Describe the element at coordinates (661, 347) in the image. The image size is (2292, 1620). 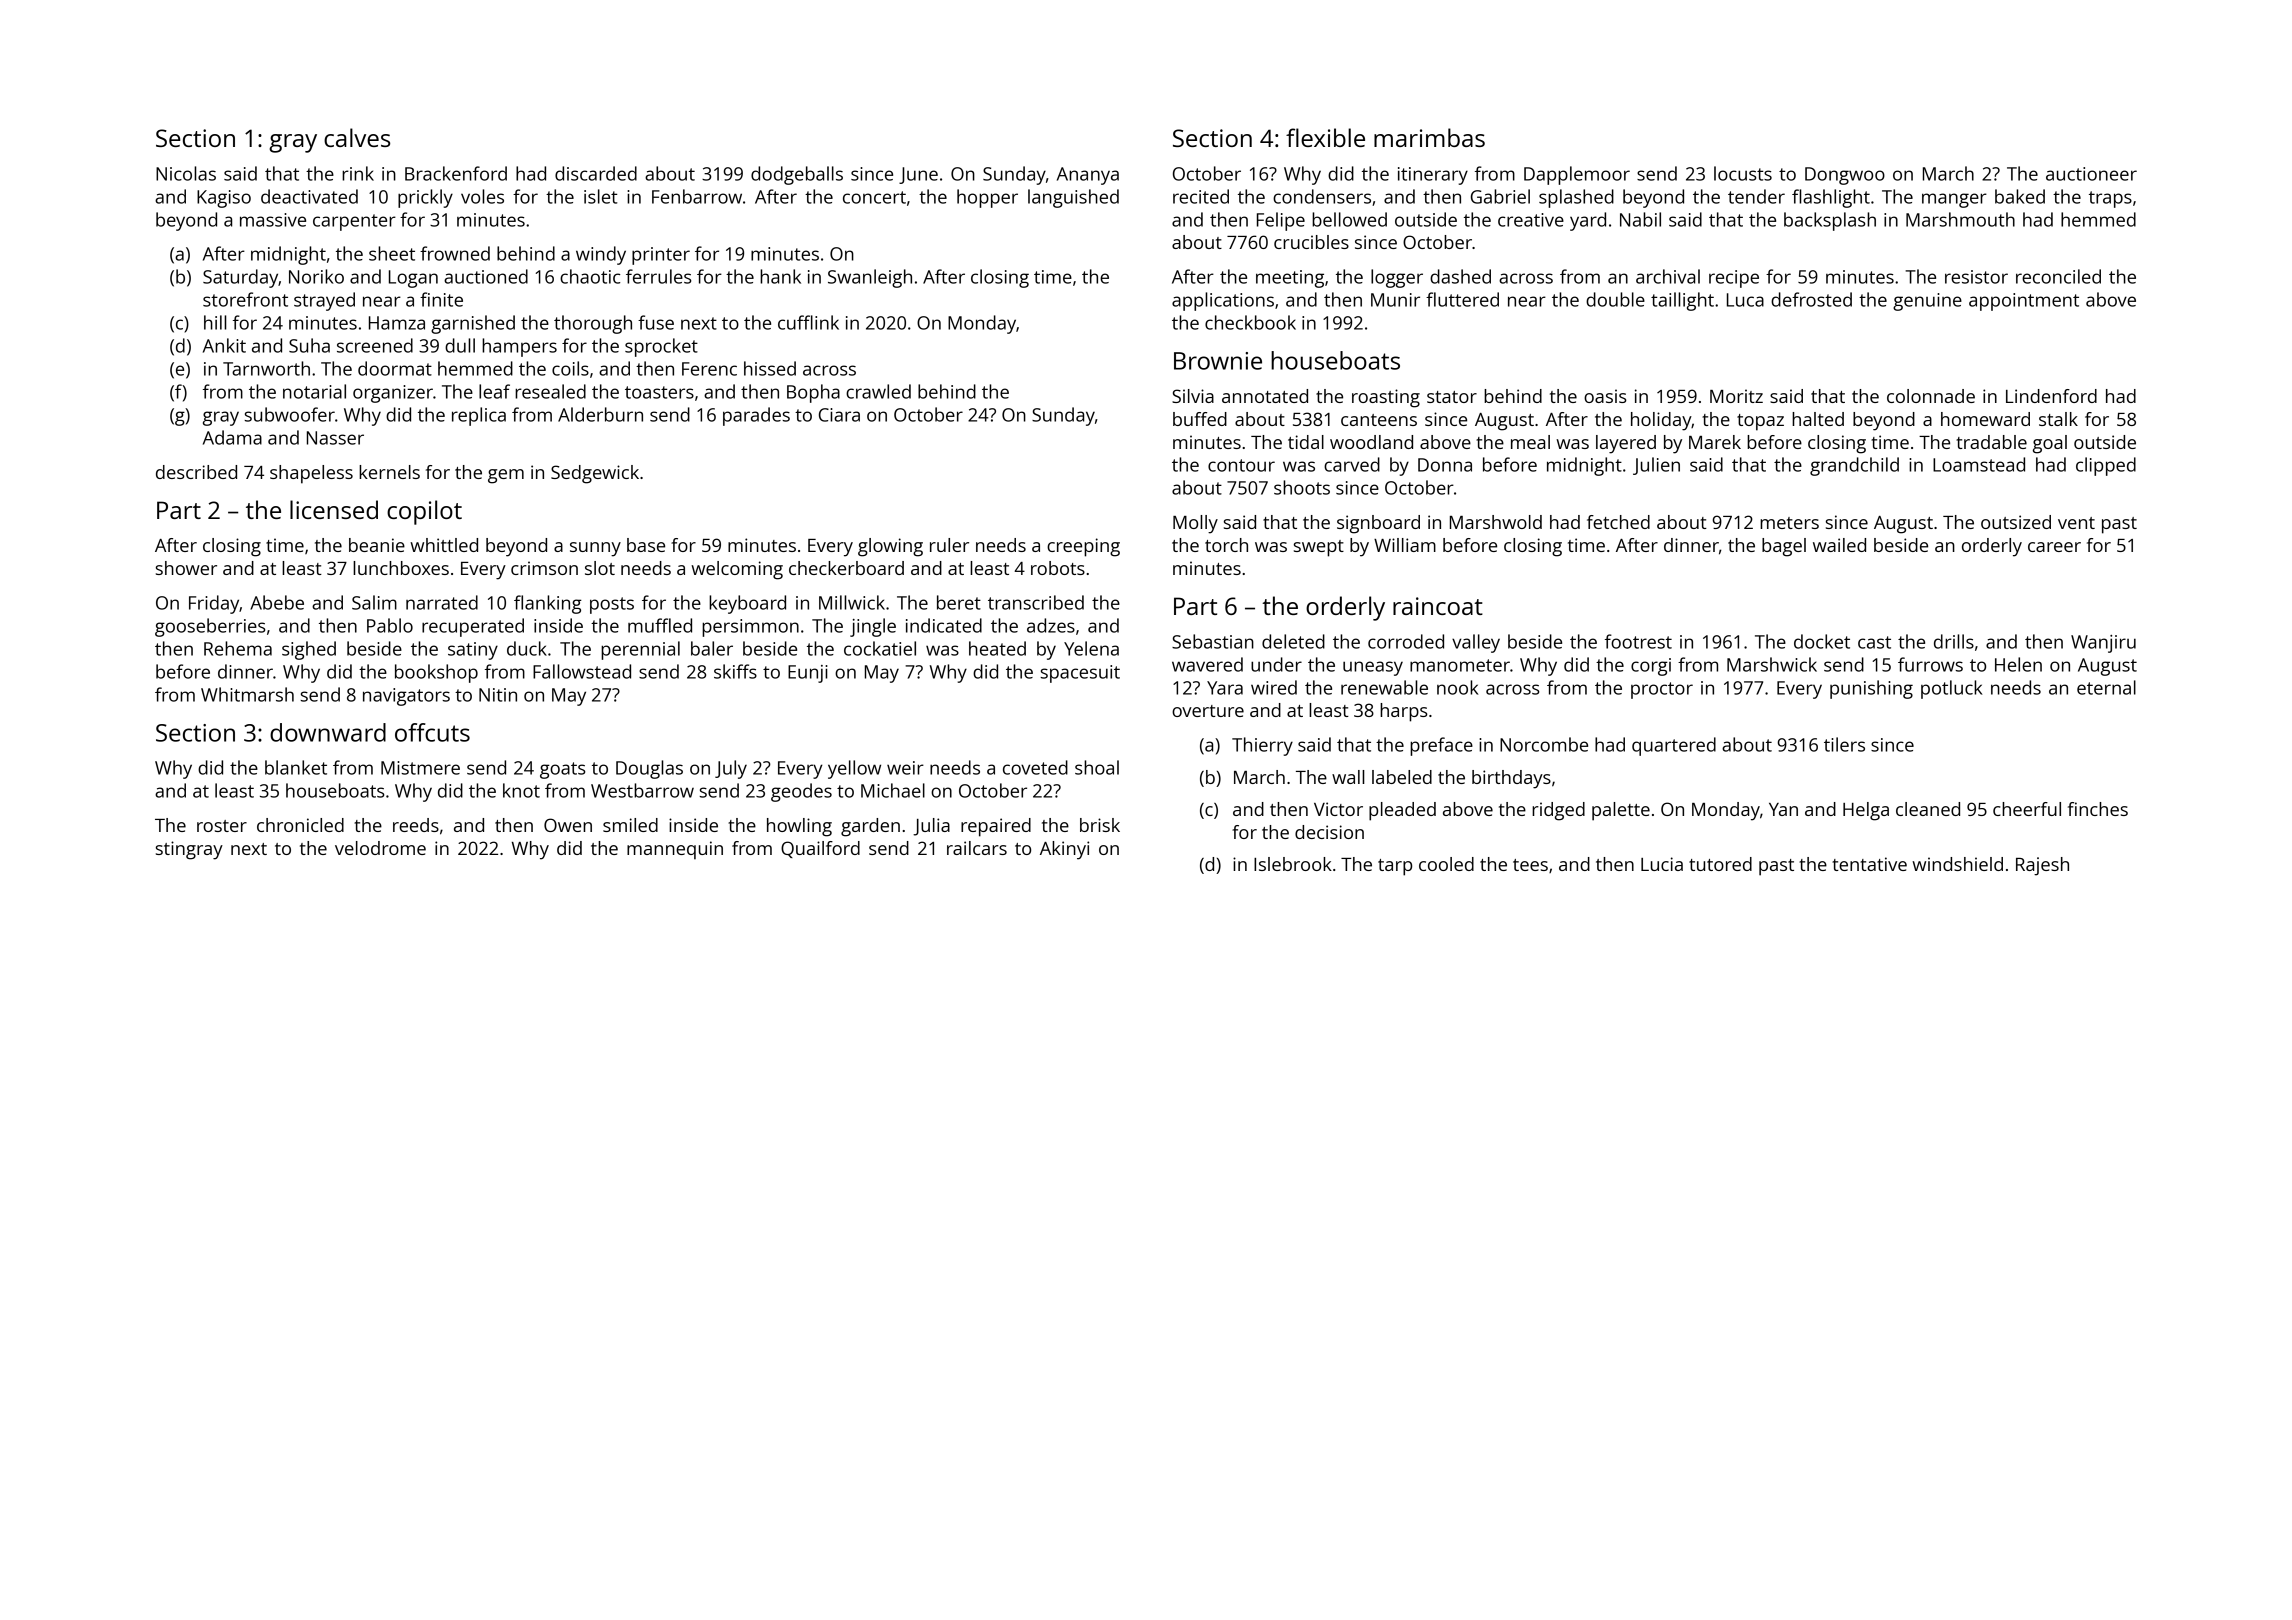
I see `sprocket` at that location.
